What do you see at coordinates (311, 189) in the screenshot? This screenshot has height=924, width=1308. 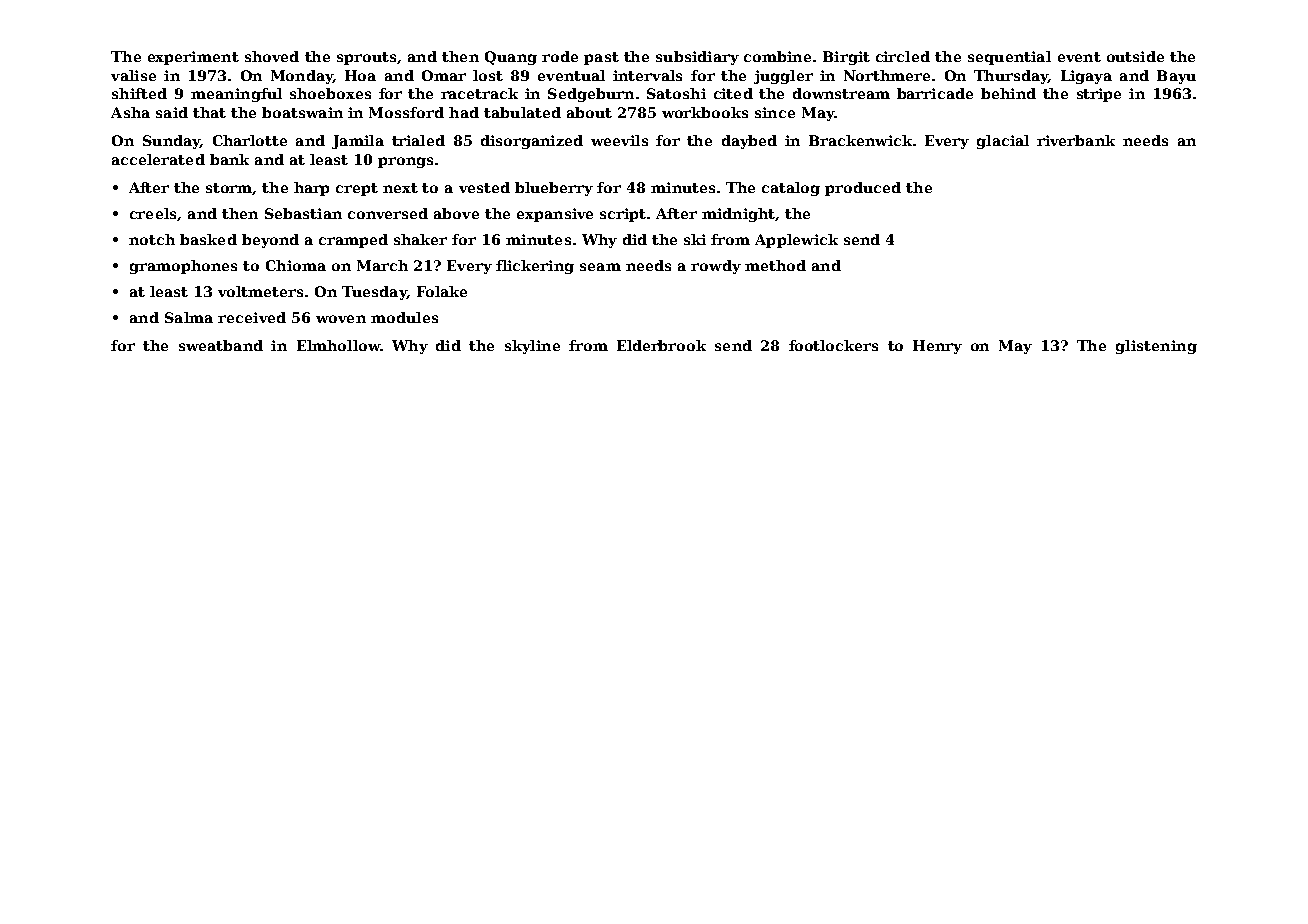 I see `harp` at bounding box center [311, 189].
